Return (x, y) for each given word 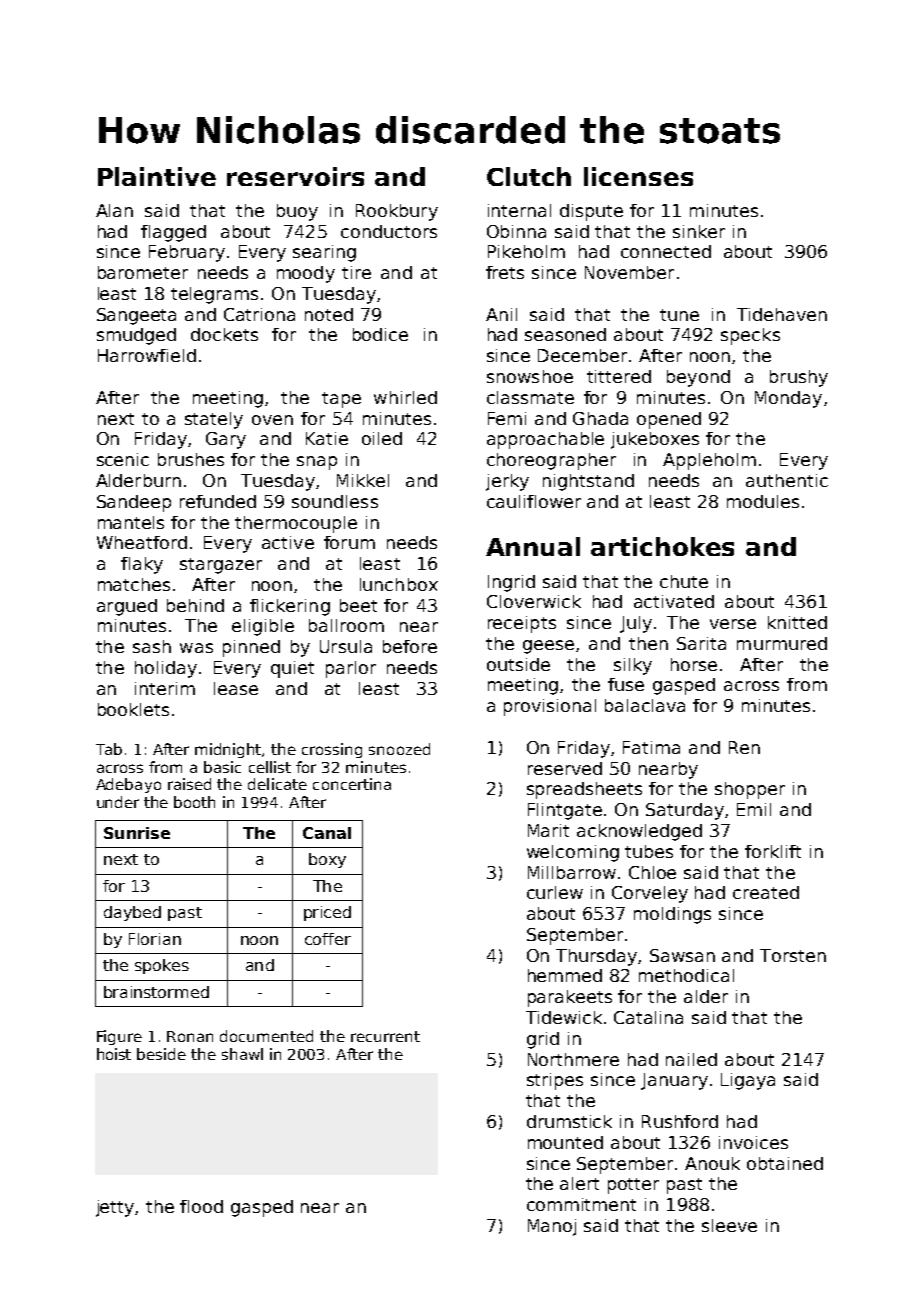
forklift (773, 851)
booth (194, 802)
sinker (699, 231)
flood (201, 1206)
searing (324, 253)
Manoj (552, 1227)
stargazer (221, 566)
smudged (136, 336)
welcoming (573, 853)
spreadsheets (584, 790)
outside (518, 664)
